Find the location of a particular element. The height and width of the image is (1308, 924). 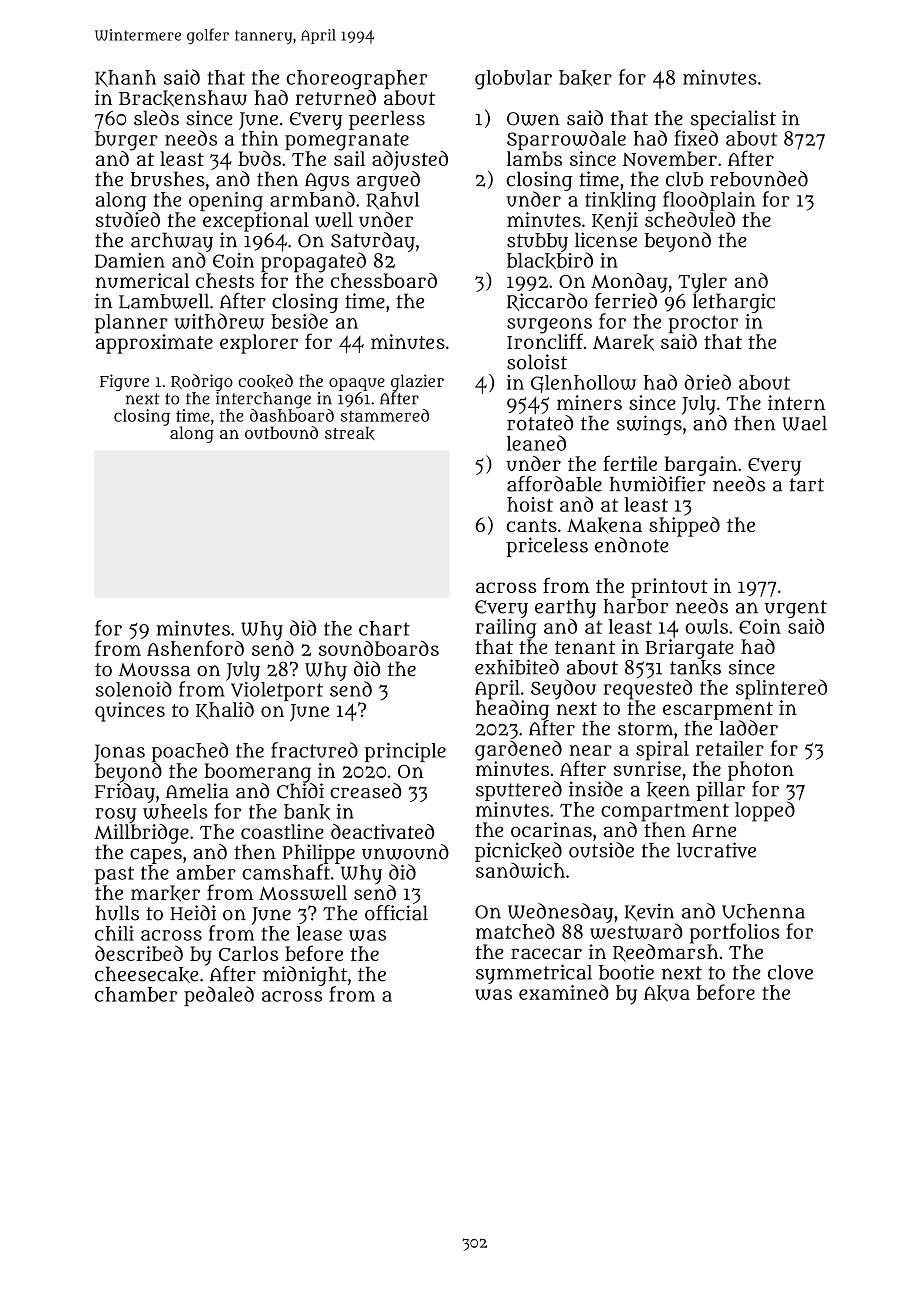

chart is located at coordinates (384, 628).
